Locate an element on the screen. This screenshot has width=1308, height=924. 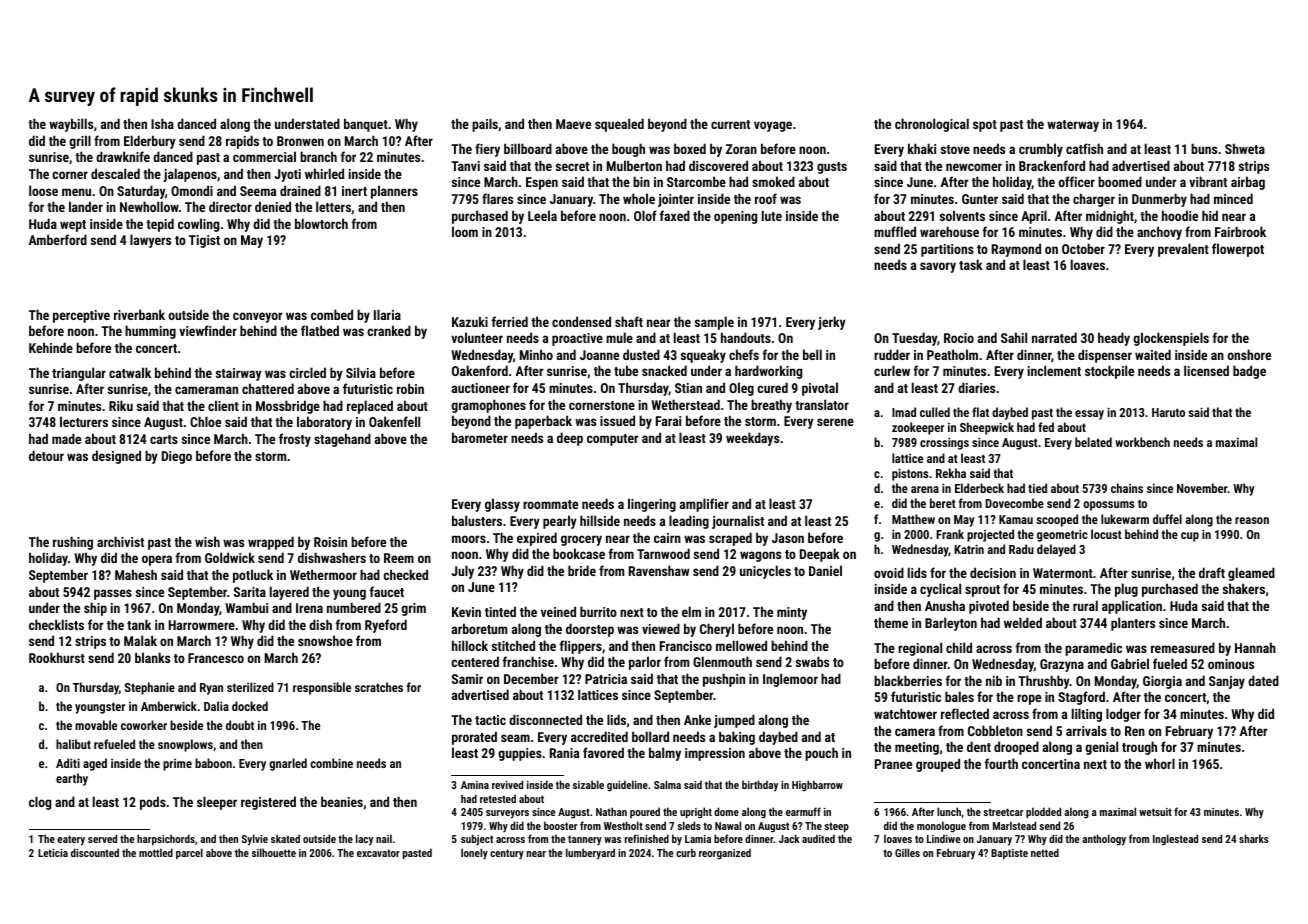
barometer is located at coordinates (480, 437).
